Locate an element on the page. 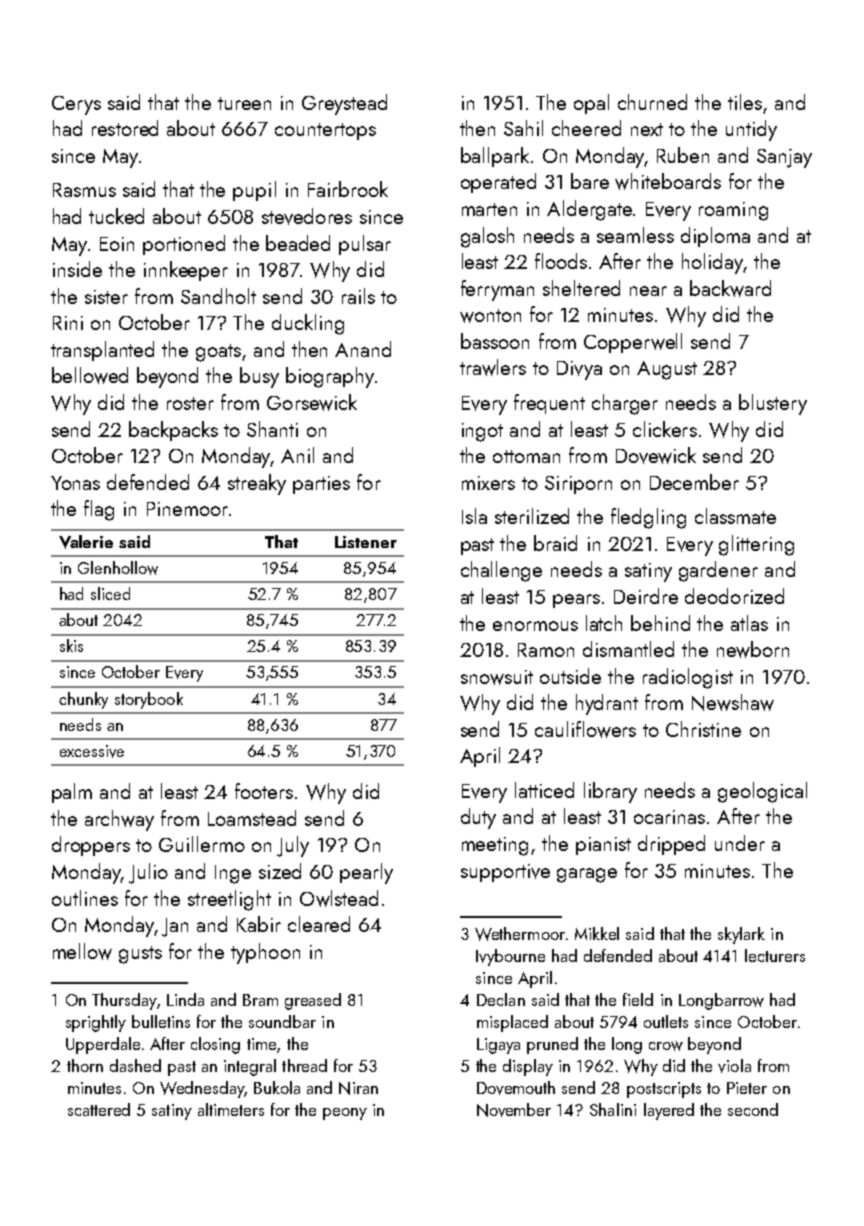 The height and width of the page is (1226, 864). Wethermoor is located at coordinates (520, 934).
